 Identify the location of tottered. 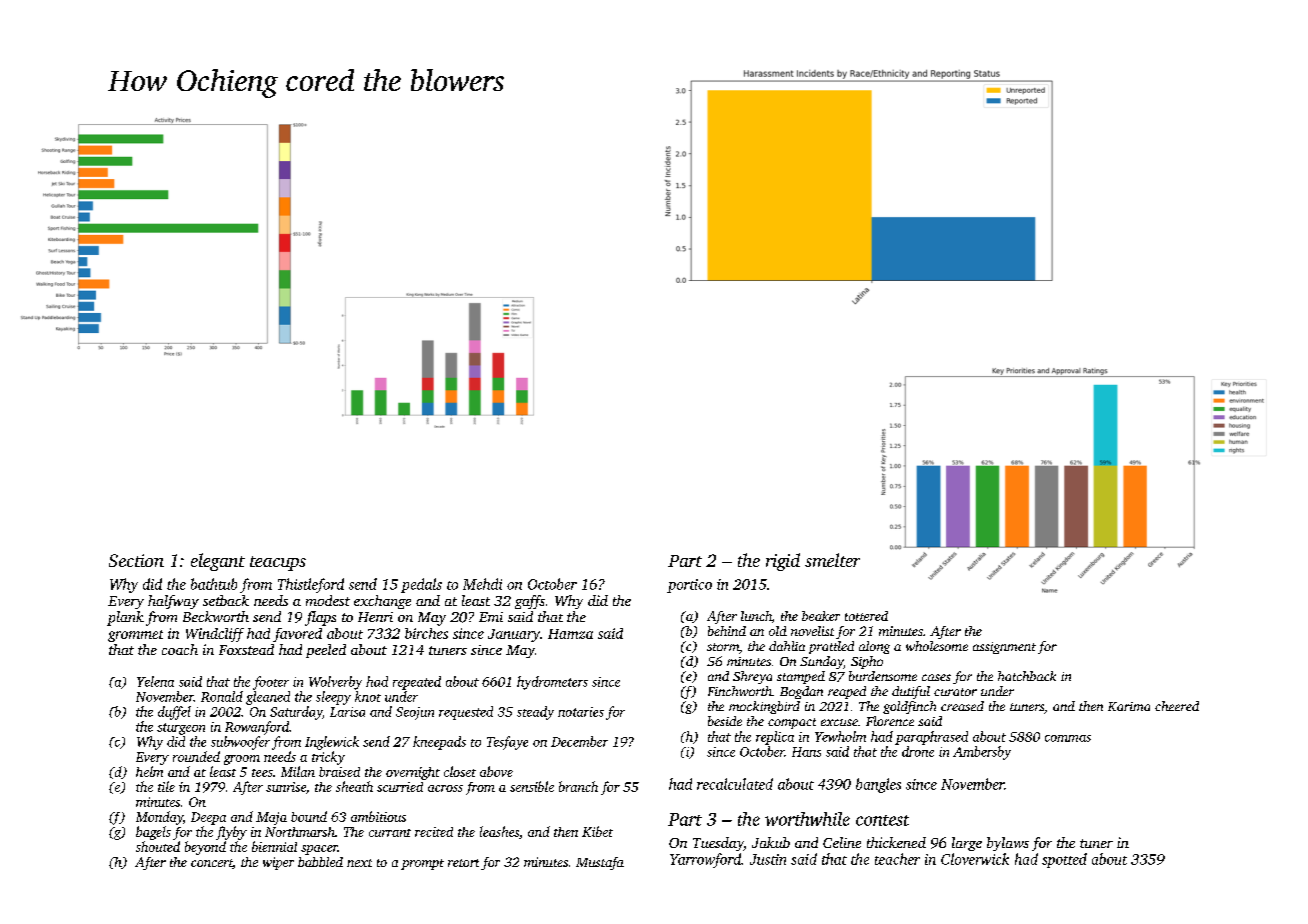
(866, 616).
